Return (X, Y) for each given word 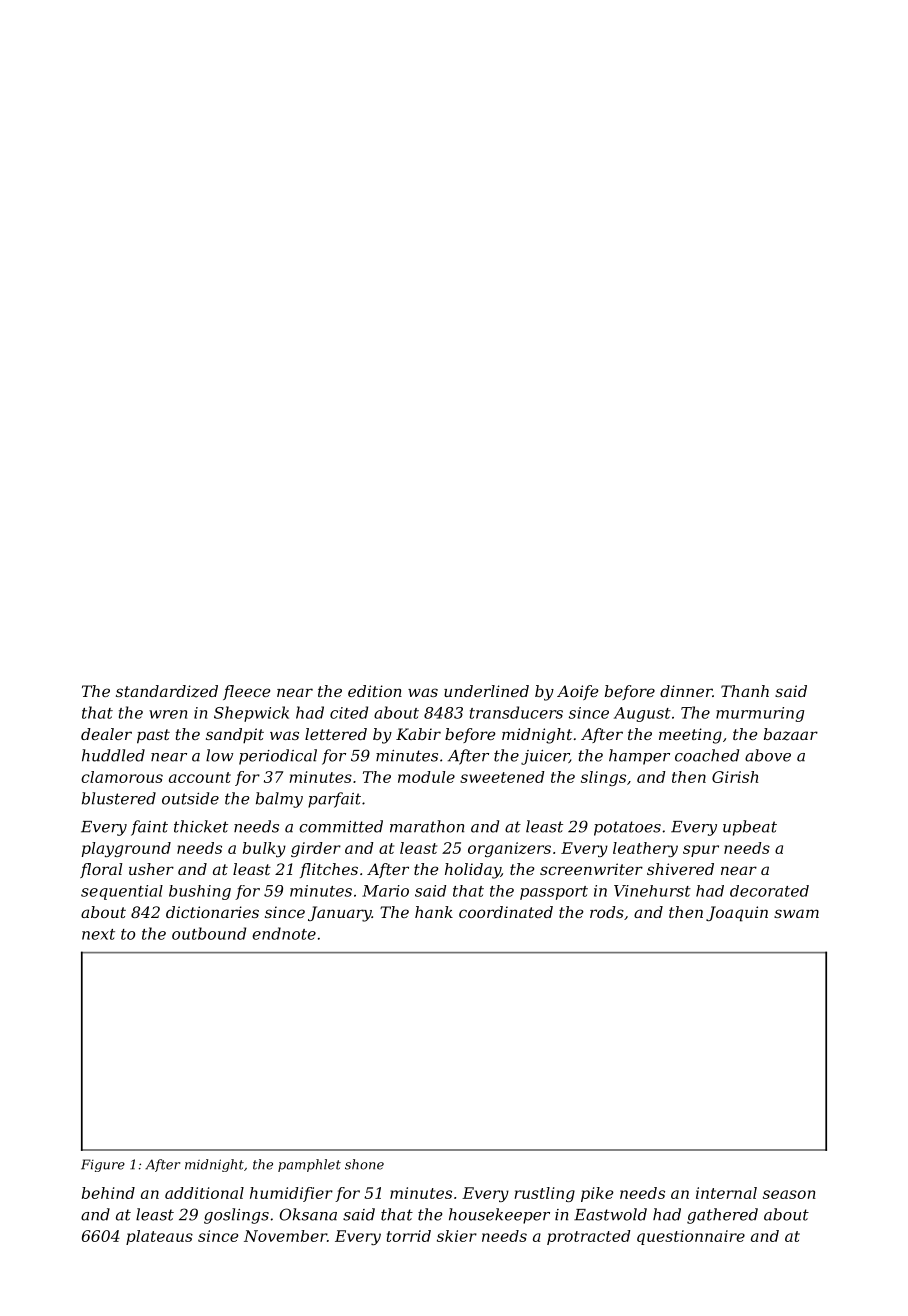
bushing (200, 892)
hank (434, 912)
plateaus (159, 1237)
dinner (686, 691)
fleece (246, 692)
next (98, 934)
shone (364, 1164)
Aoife (577, 692)
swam (796, 913)
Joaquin (737, 914)
